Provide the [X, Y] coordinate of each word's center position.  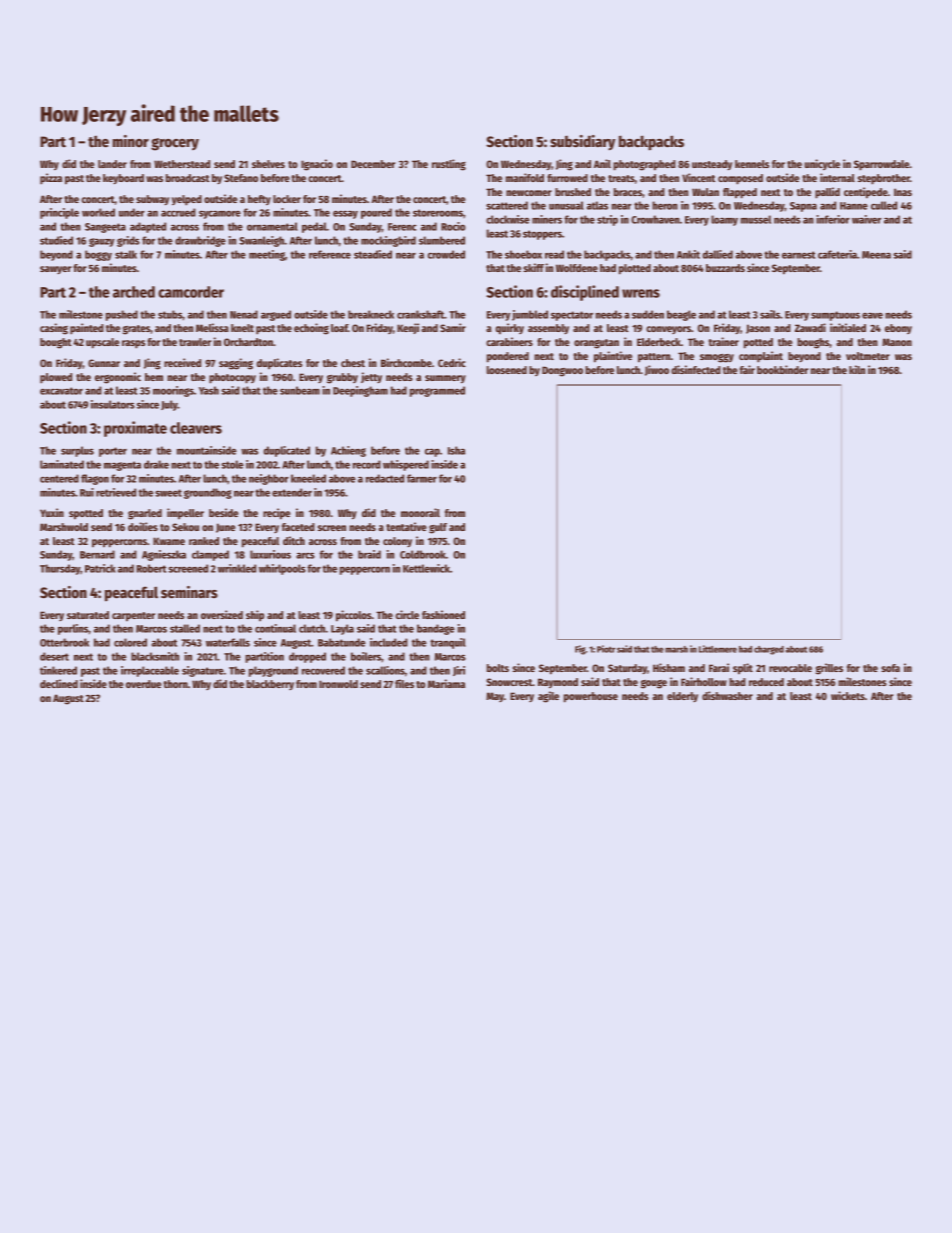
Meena [876, 255]
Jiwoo [657, 370]
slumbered [442, 240]
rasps [133, 344]
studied [56, 240]
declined [59, 683]
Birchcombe [406, 362]
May [495, 697]
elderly [682, 697]
